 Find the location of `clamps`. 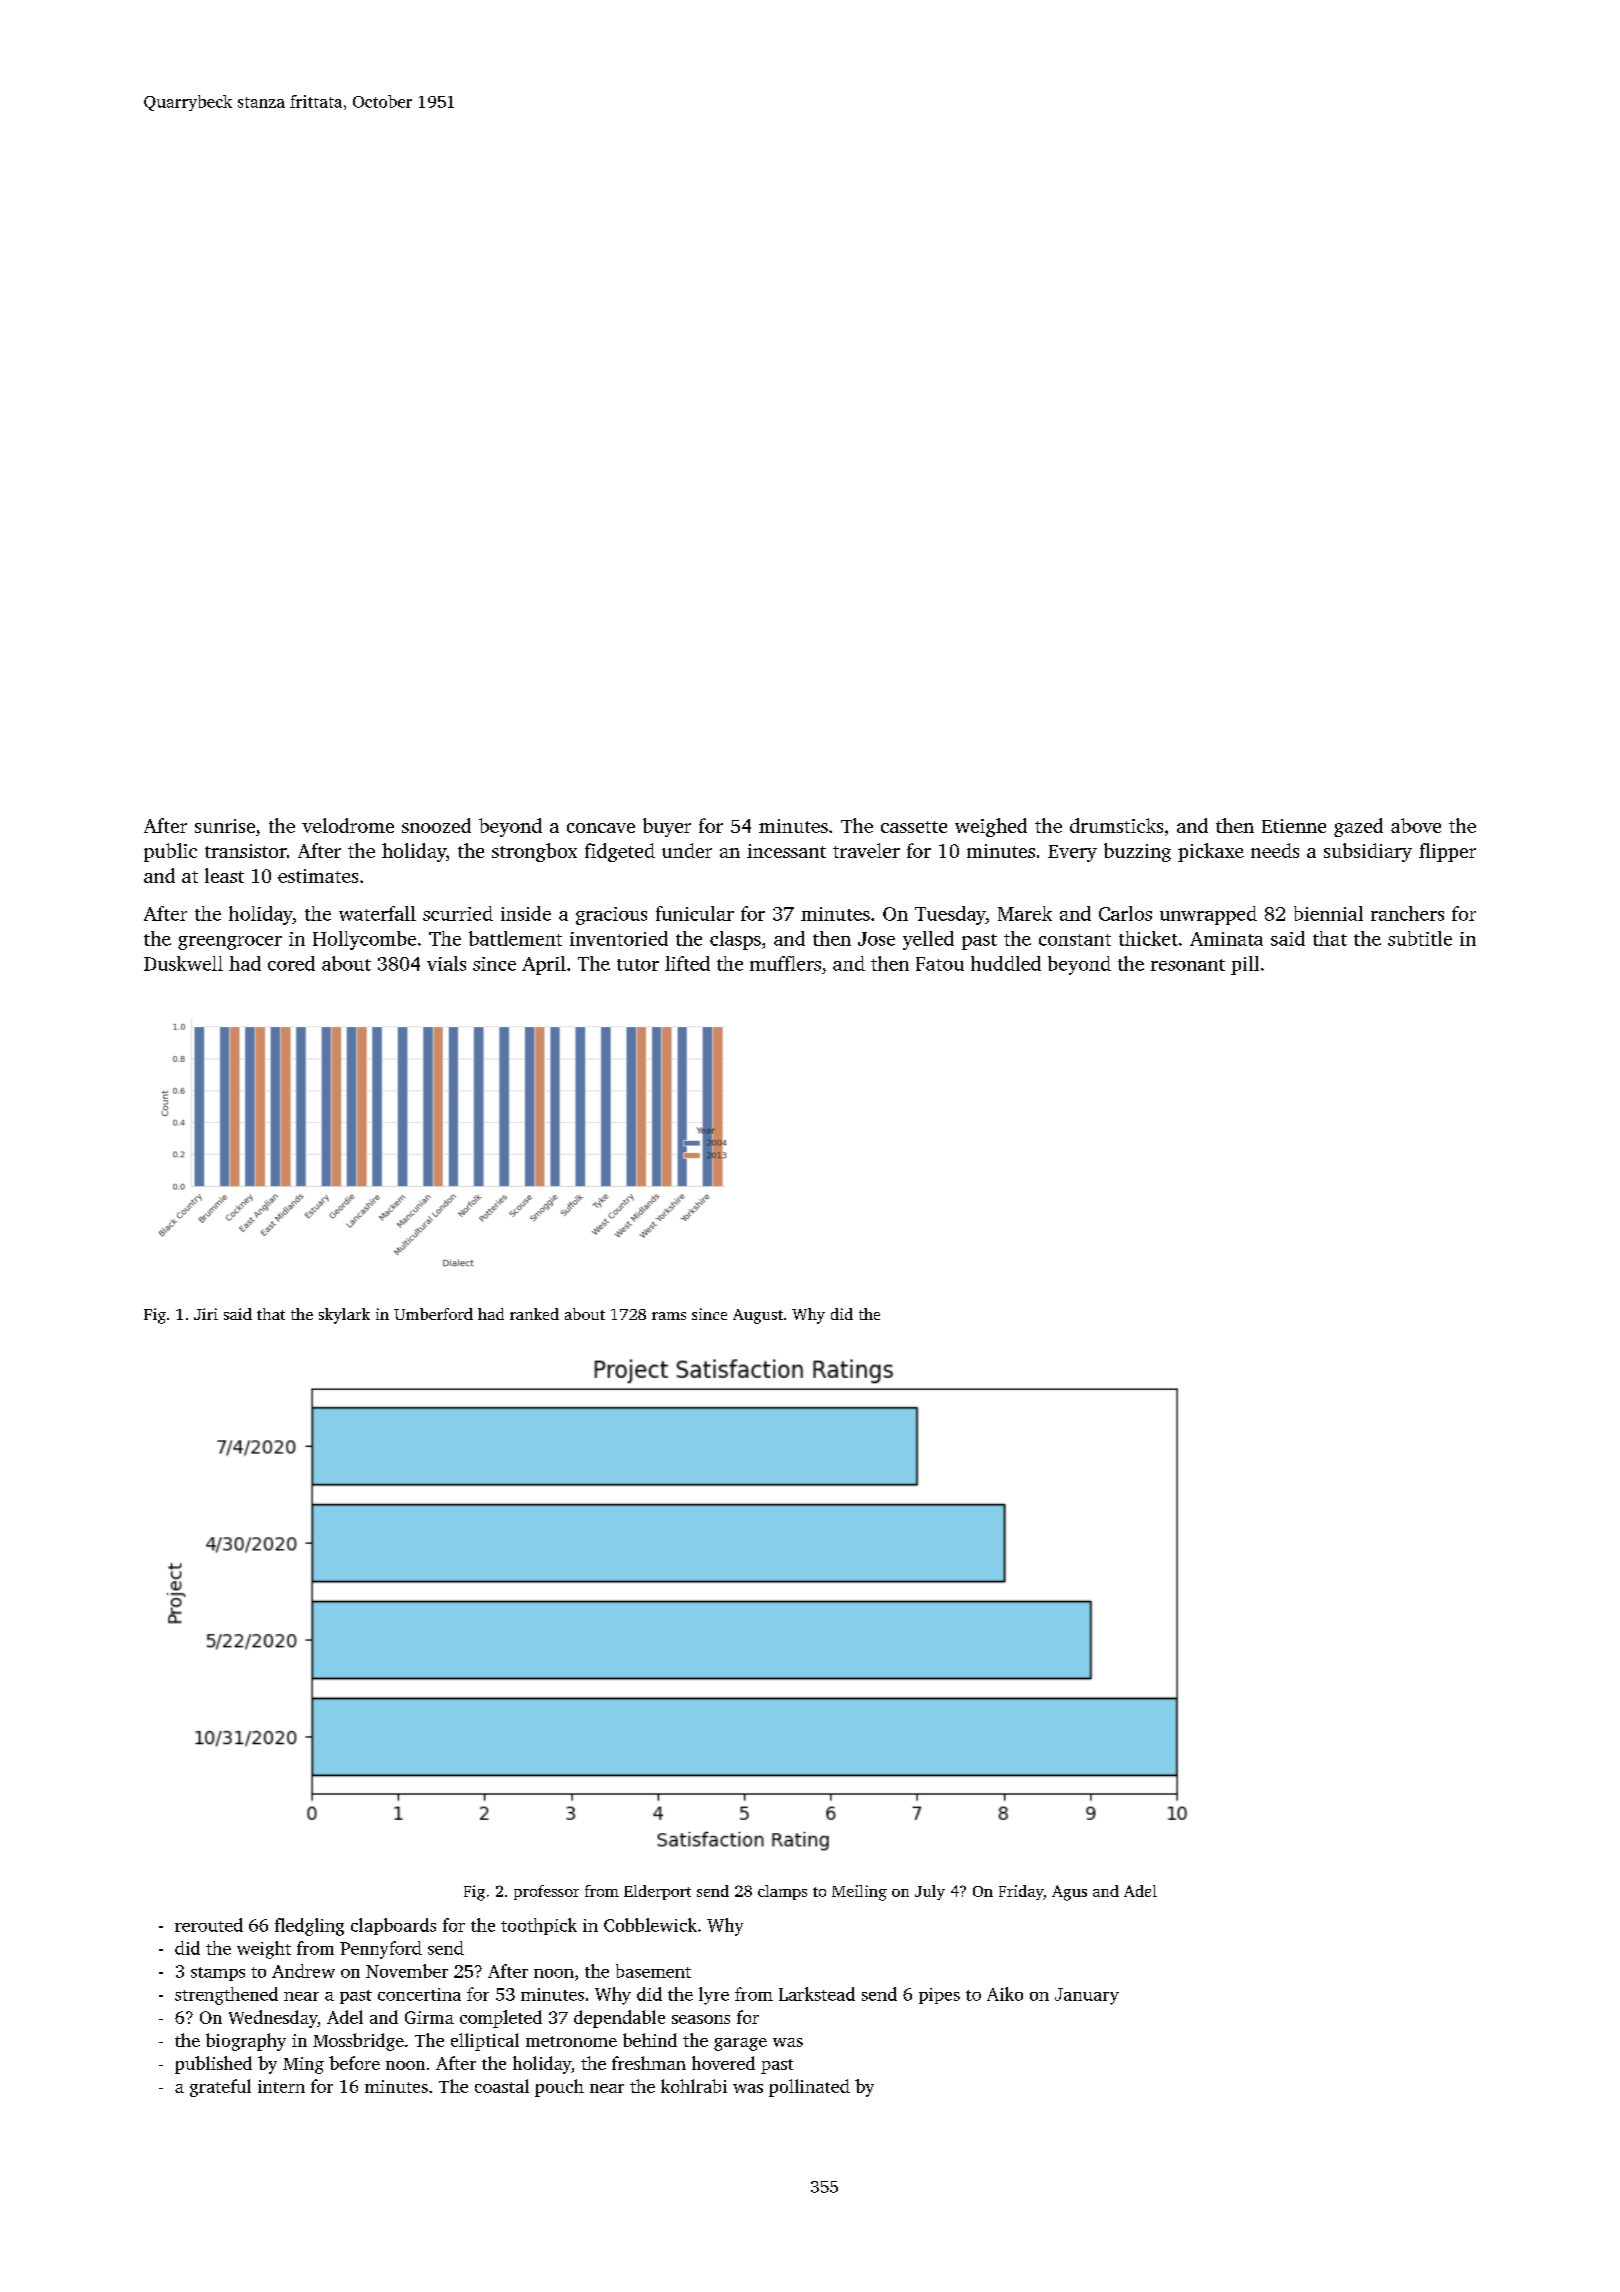

clamps is located at coordinates (782, 1892).
